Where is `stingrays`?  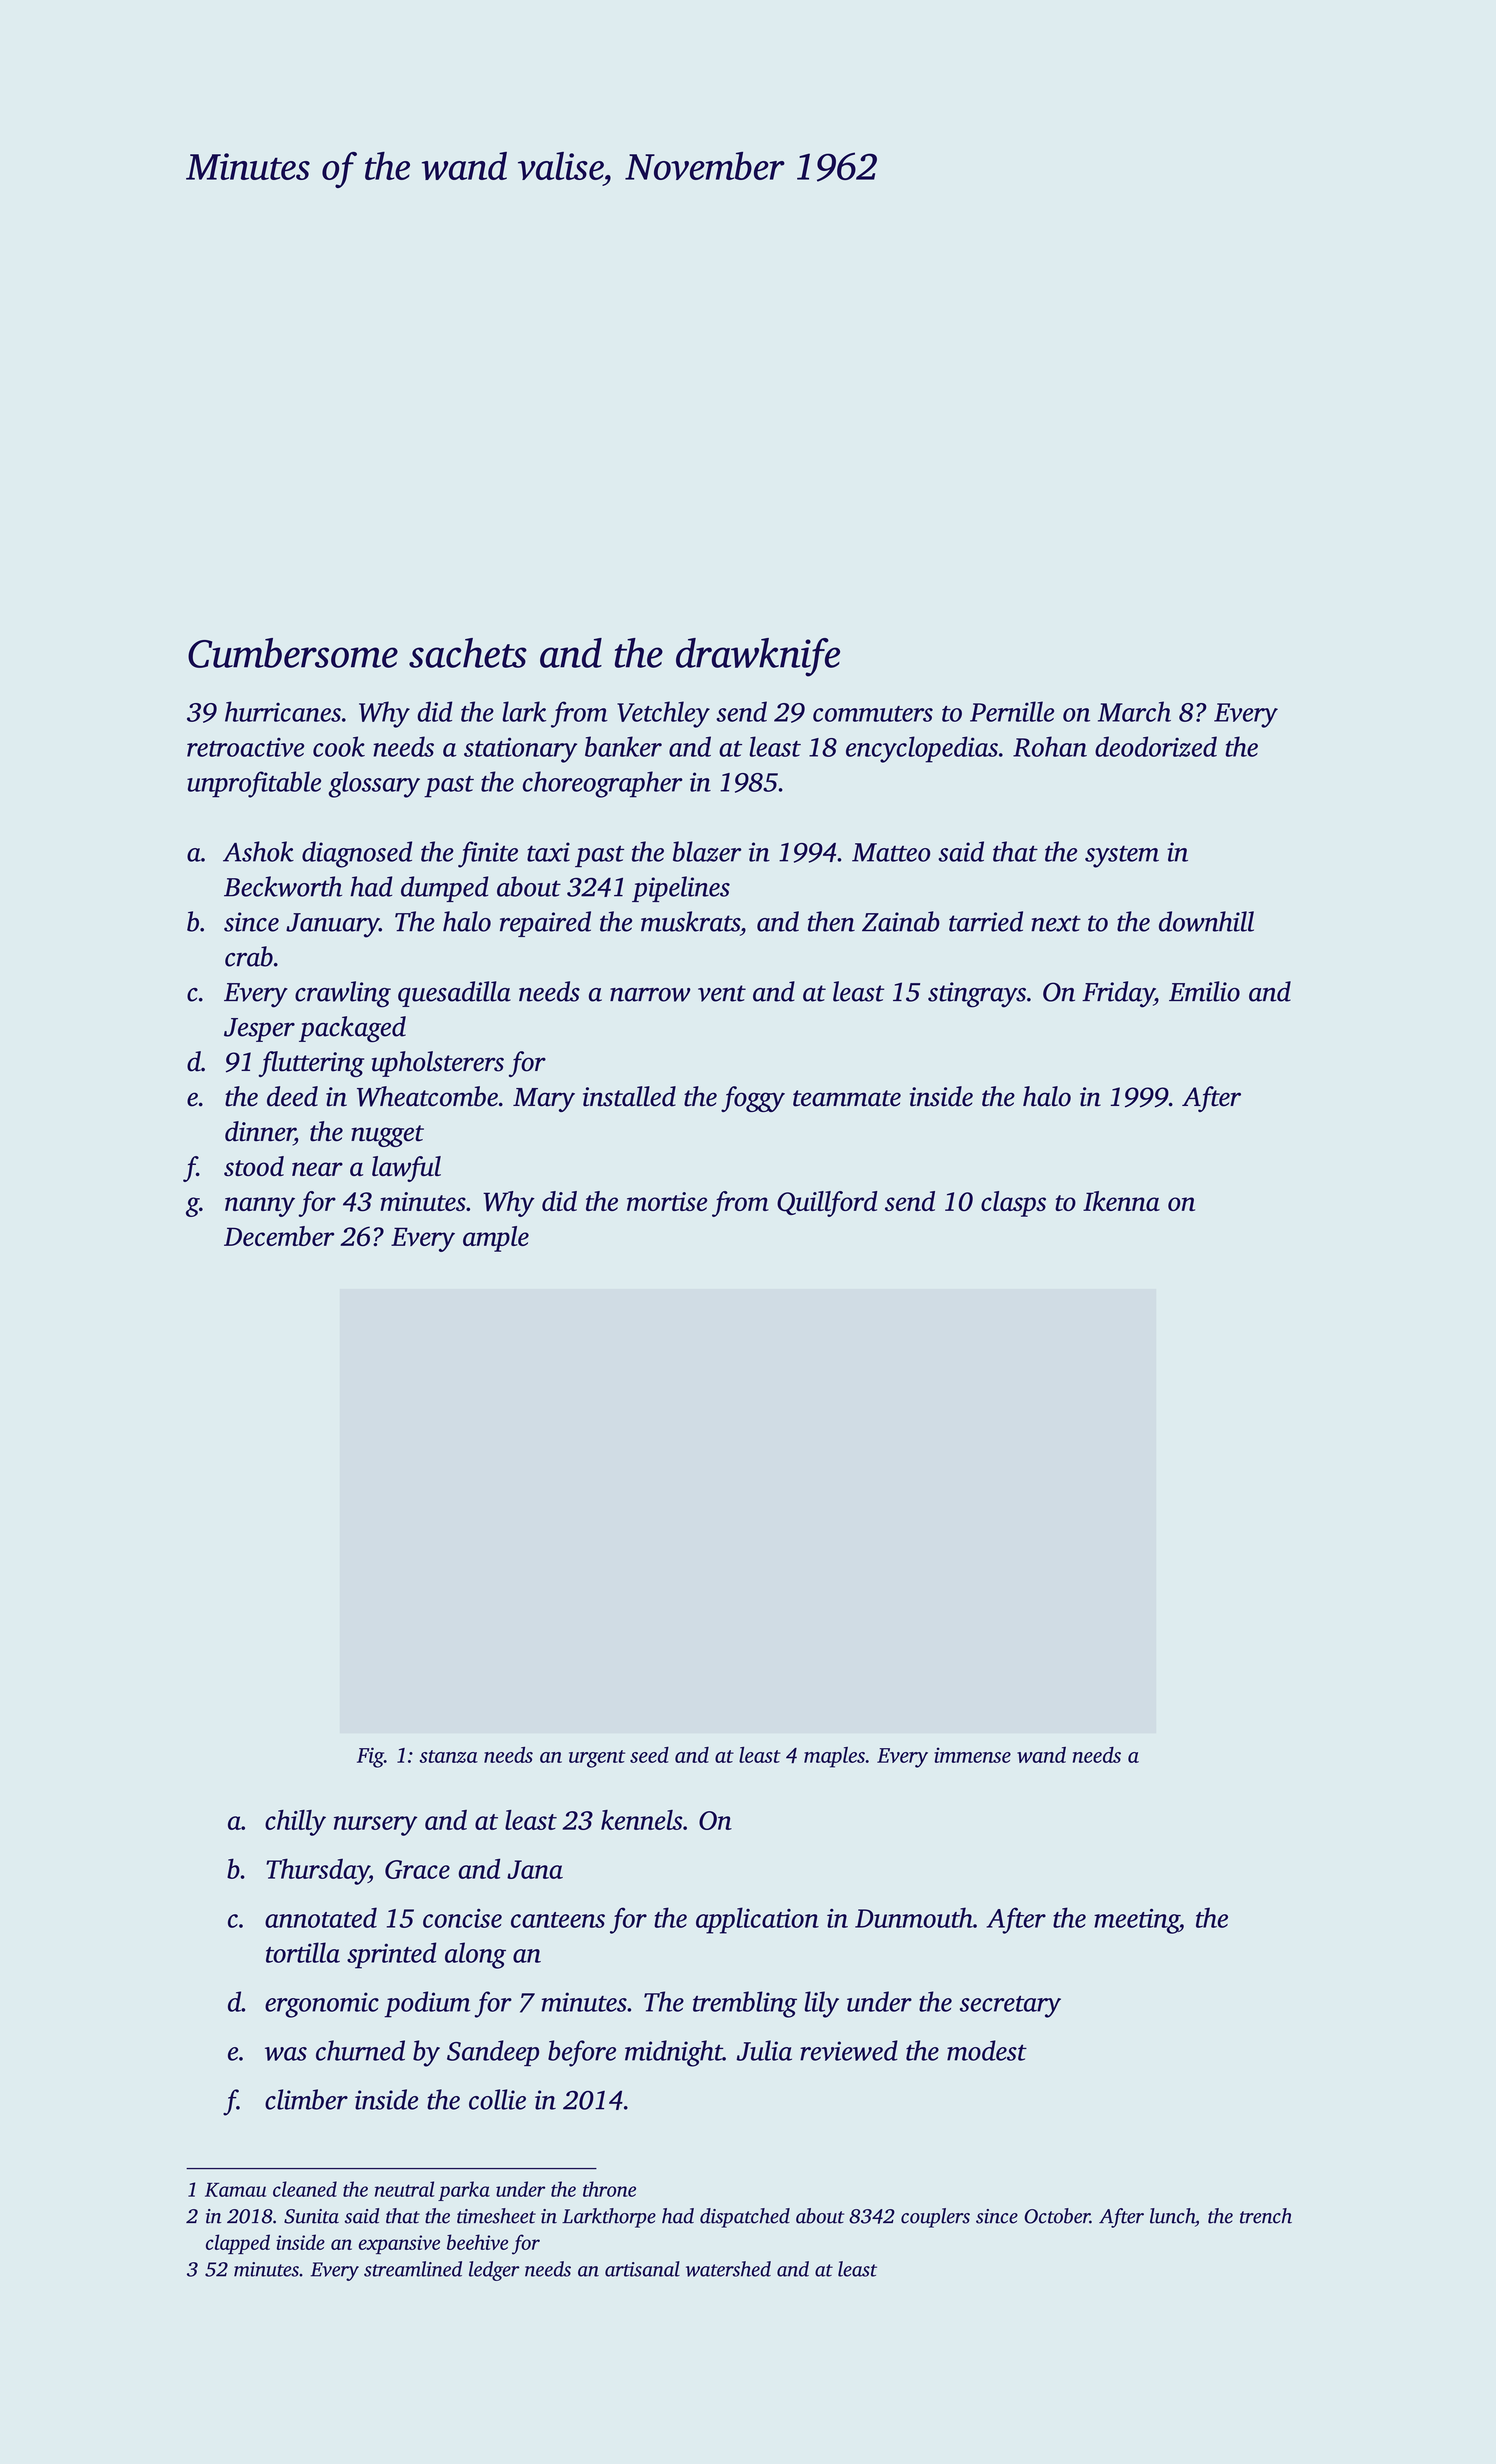 stingrays is located at coordinates (977, 995).
